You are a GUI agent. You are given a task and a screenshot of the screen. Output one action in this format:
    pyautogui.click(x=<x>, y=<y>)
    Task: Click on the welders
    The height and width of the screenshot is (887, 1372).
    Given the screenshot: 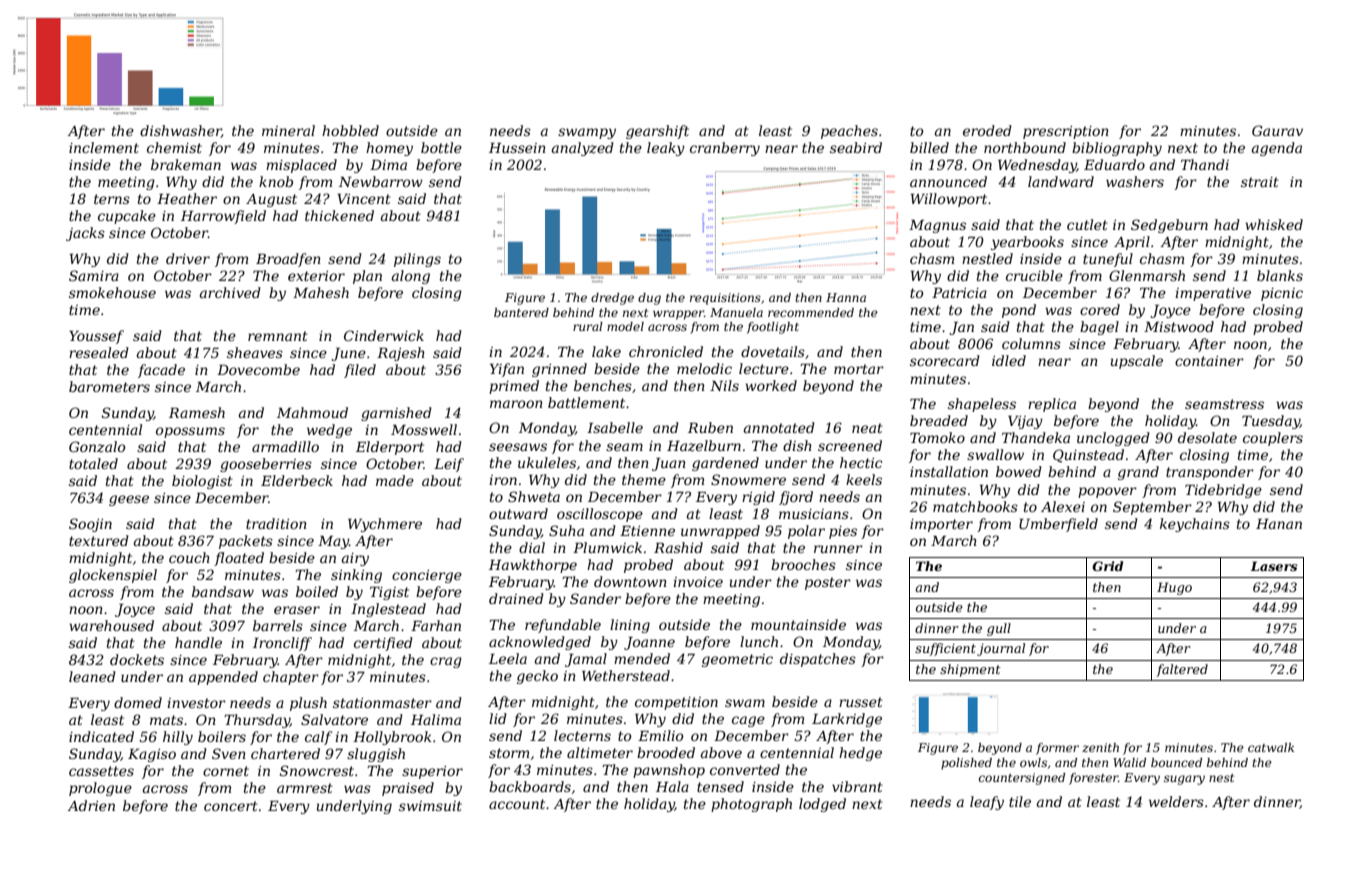 What is the action you would take?
    pyautogui.click(x=1176, y=801)
